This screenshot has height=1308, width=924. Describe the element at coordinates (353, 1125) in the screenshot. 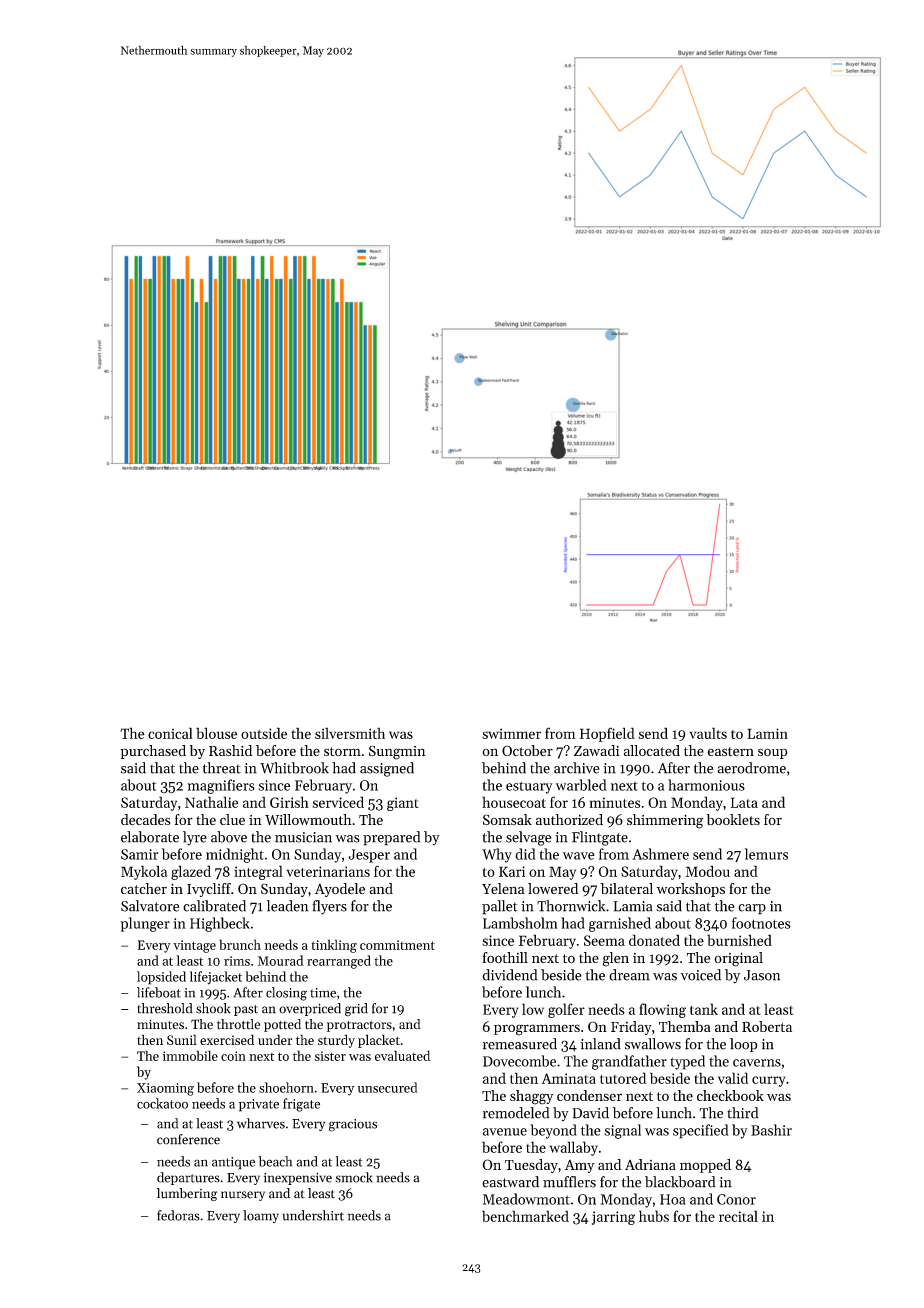

I see `gracious` at that location.
